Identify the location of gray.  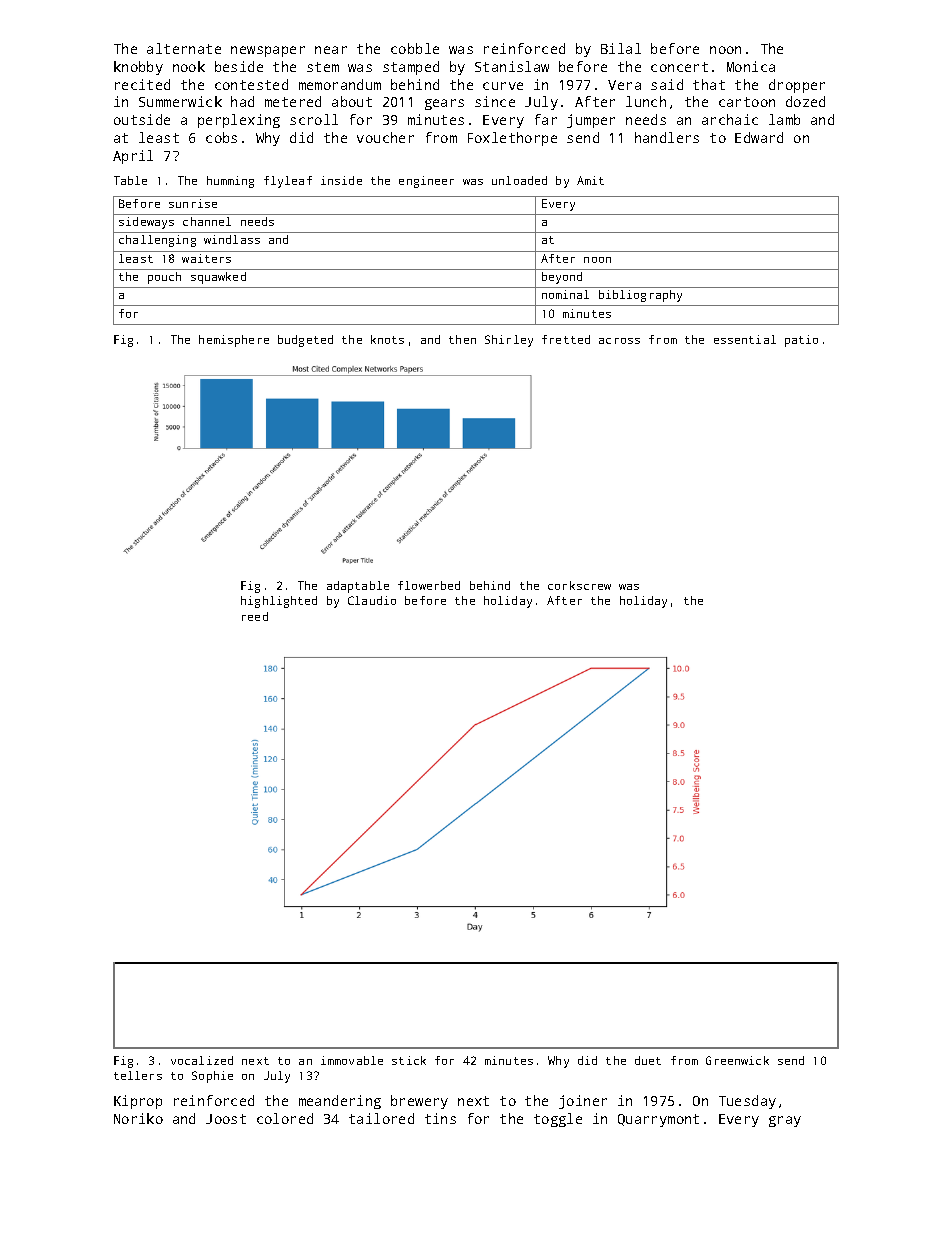
(785, 1121).
